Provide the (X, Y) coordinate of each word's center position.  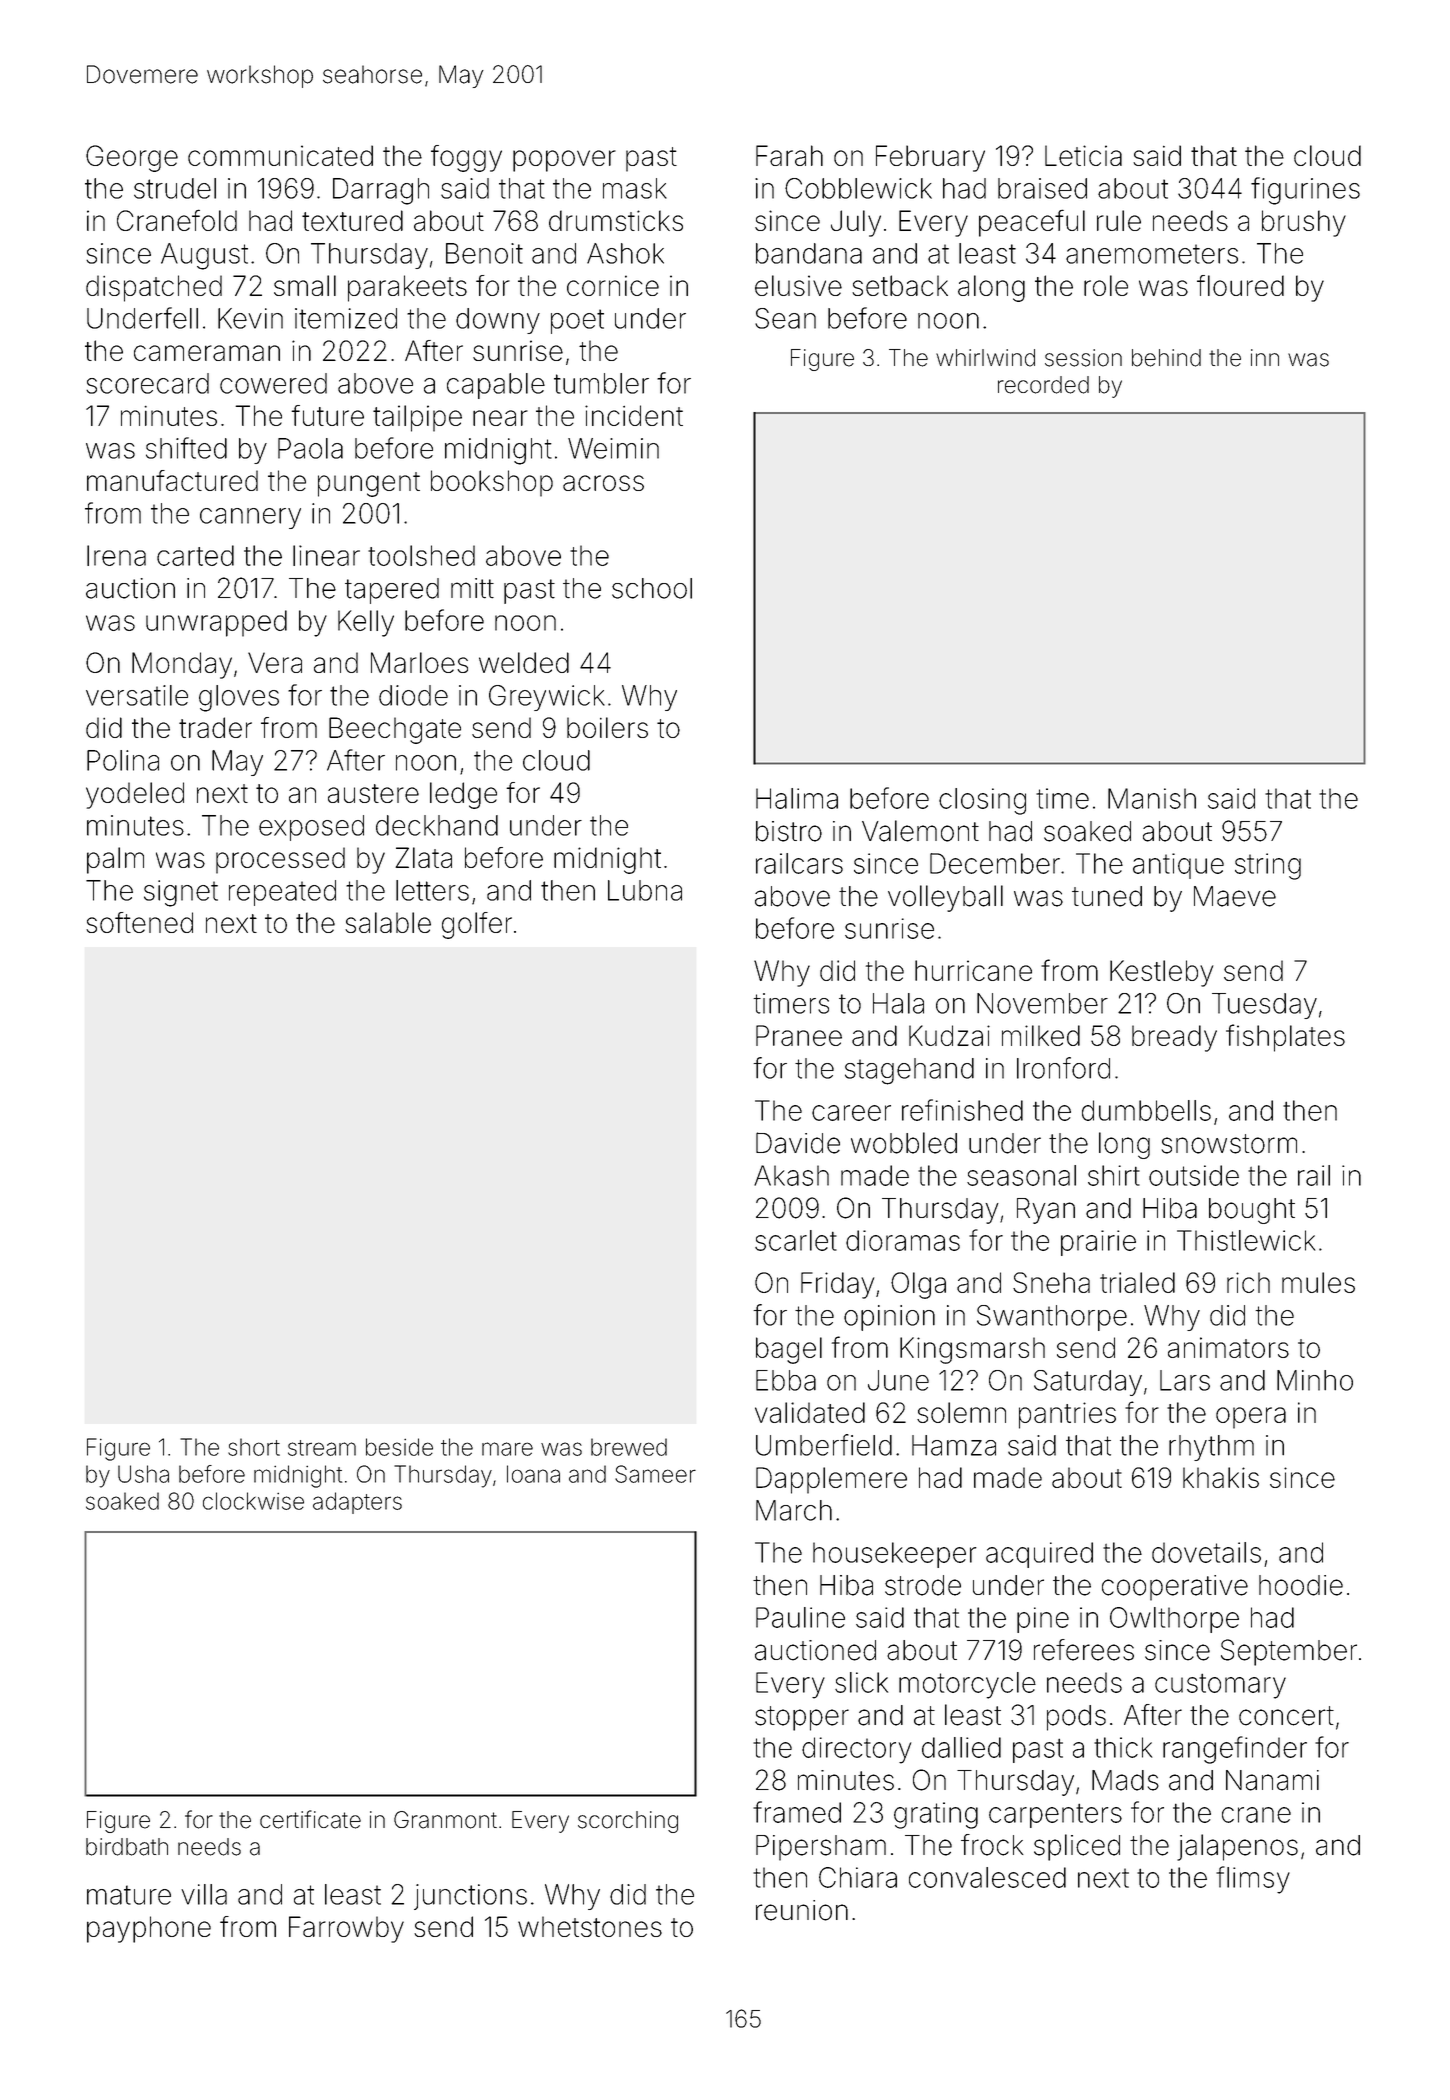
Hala (898, 1003)
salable (388, 922)
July (856, 223)
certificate (310, 1819)
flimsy (1253, 1880)
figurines (1305, 191)
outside (1194, 1175)
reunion (802, 1910)
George (132, 158)
